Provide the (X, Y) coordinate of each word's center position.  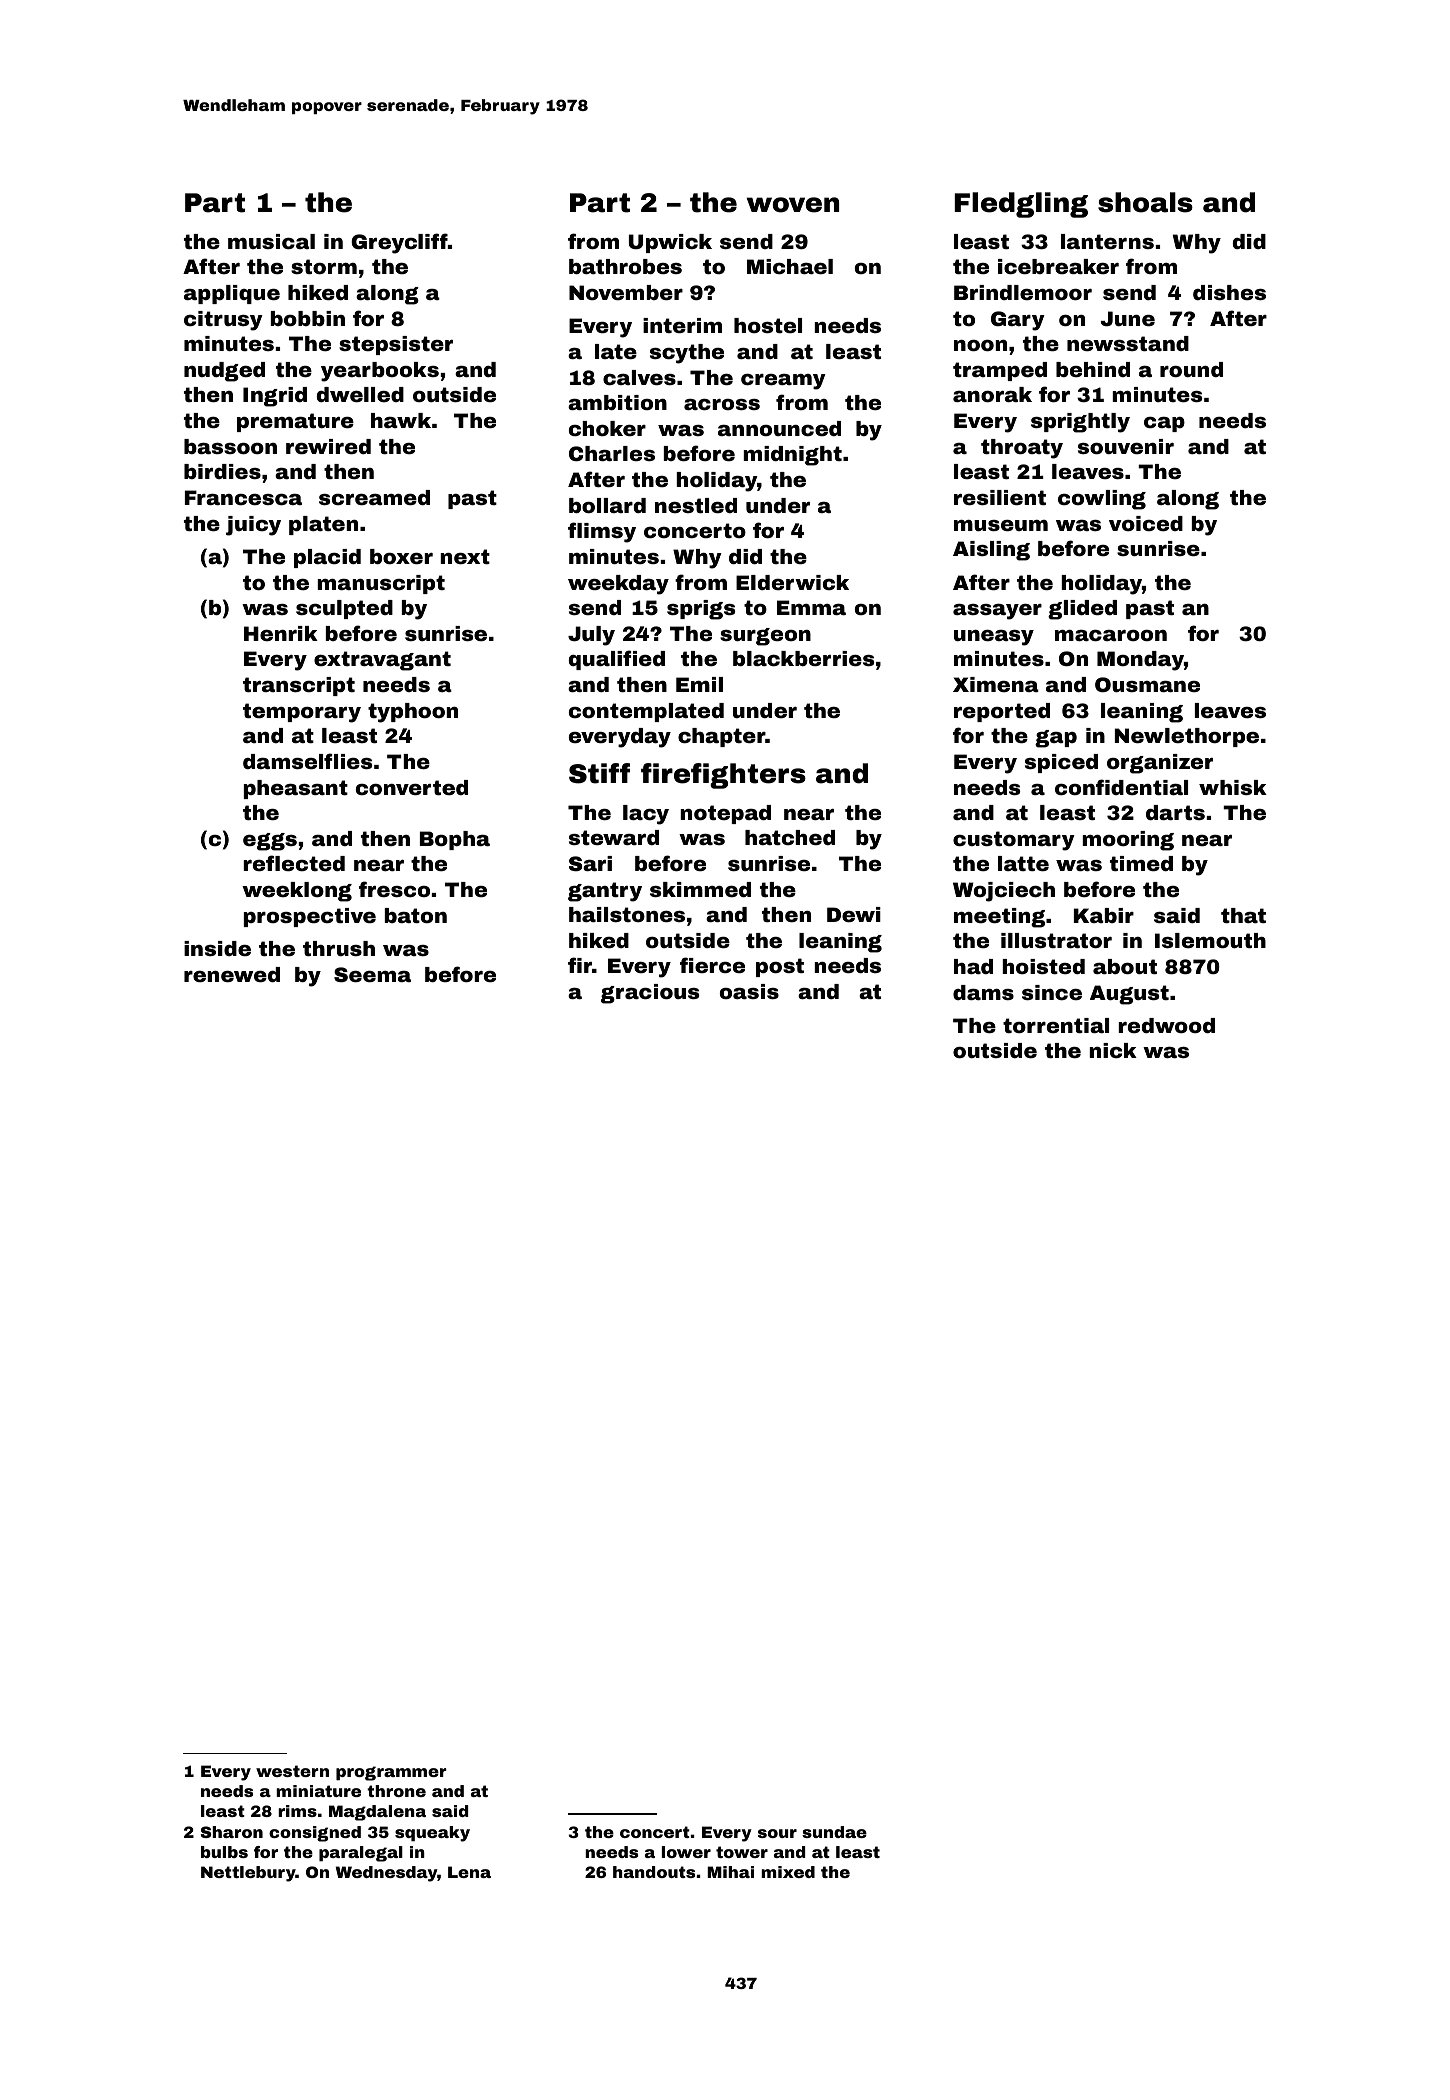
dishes (1229, 292)
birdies (222, 471)
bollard (607, 505)
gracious (650, 994)
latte (1023, 863)
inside (217, 948)
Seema (372, 974)
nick (1113, 1050)
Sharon (232, 1832)
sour (777, 1833)
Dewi (854, 914)
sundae (834, 1832)
